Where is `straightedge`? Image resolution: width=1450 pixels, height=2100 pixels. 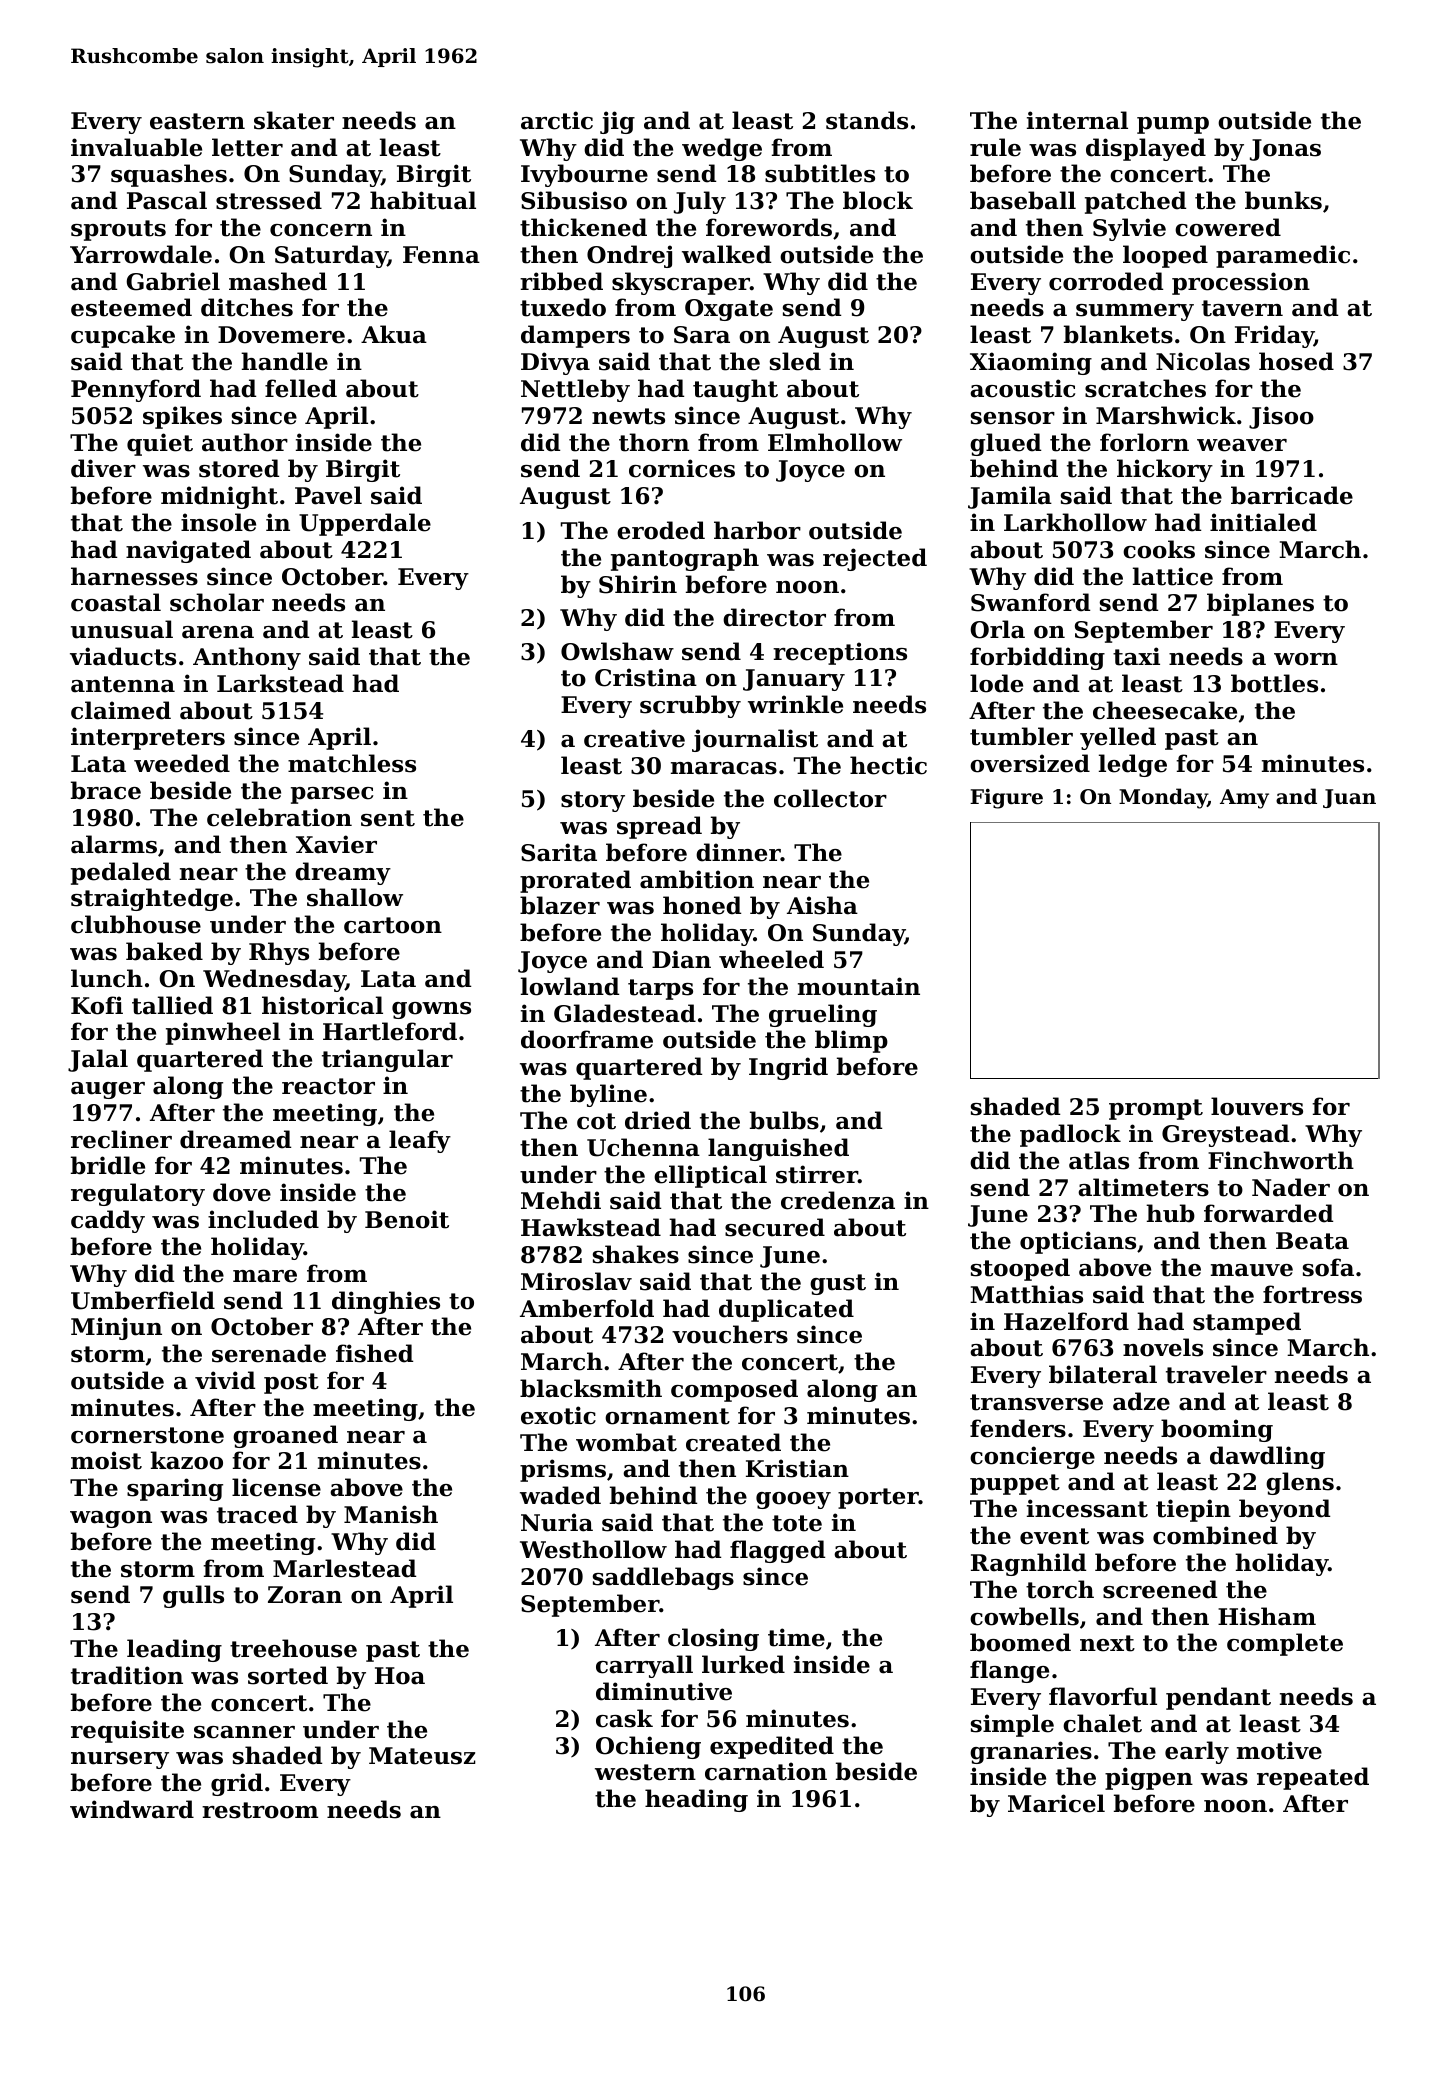 straightedge is located at coordinates (152, 899).
